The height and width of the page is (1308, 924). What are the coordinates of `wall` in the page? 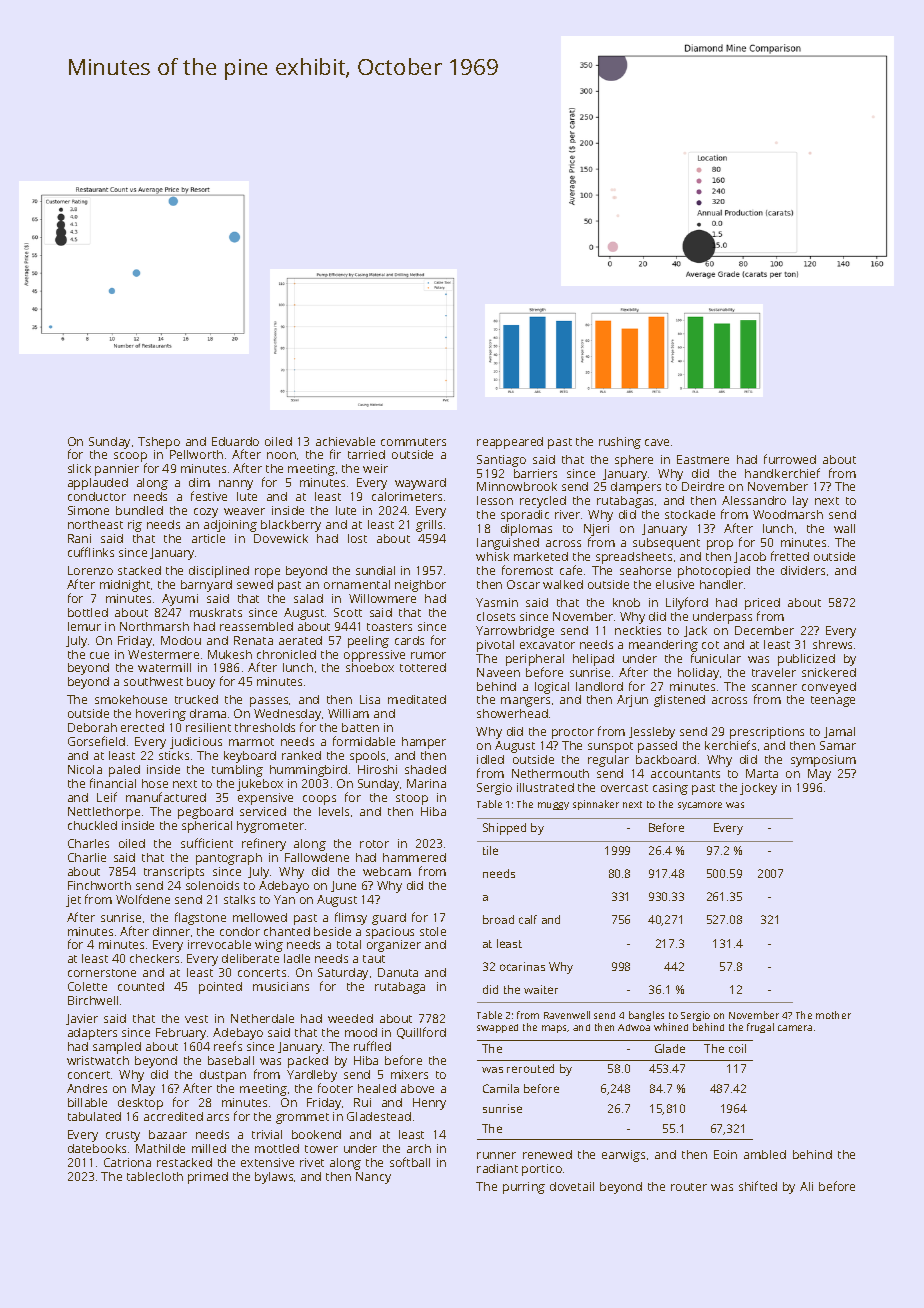 It's located at (844, 528).
